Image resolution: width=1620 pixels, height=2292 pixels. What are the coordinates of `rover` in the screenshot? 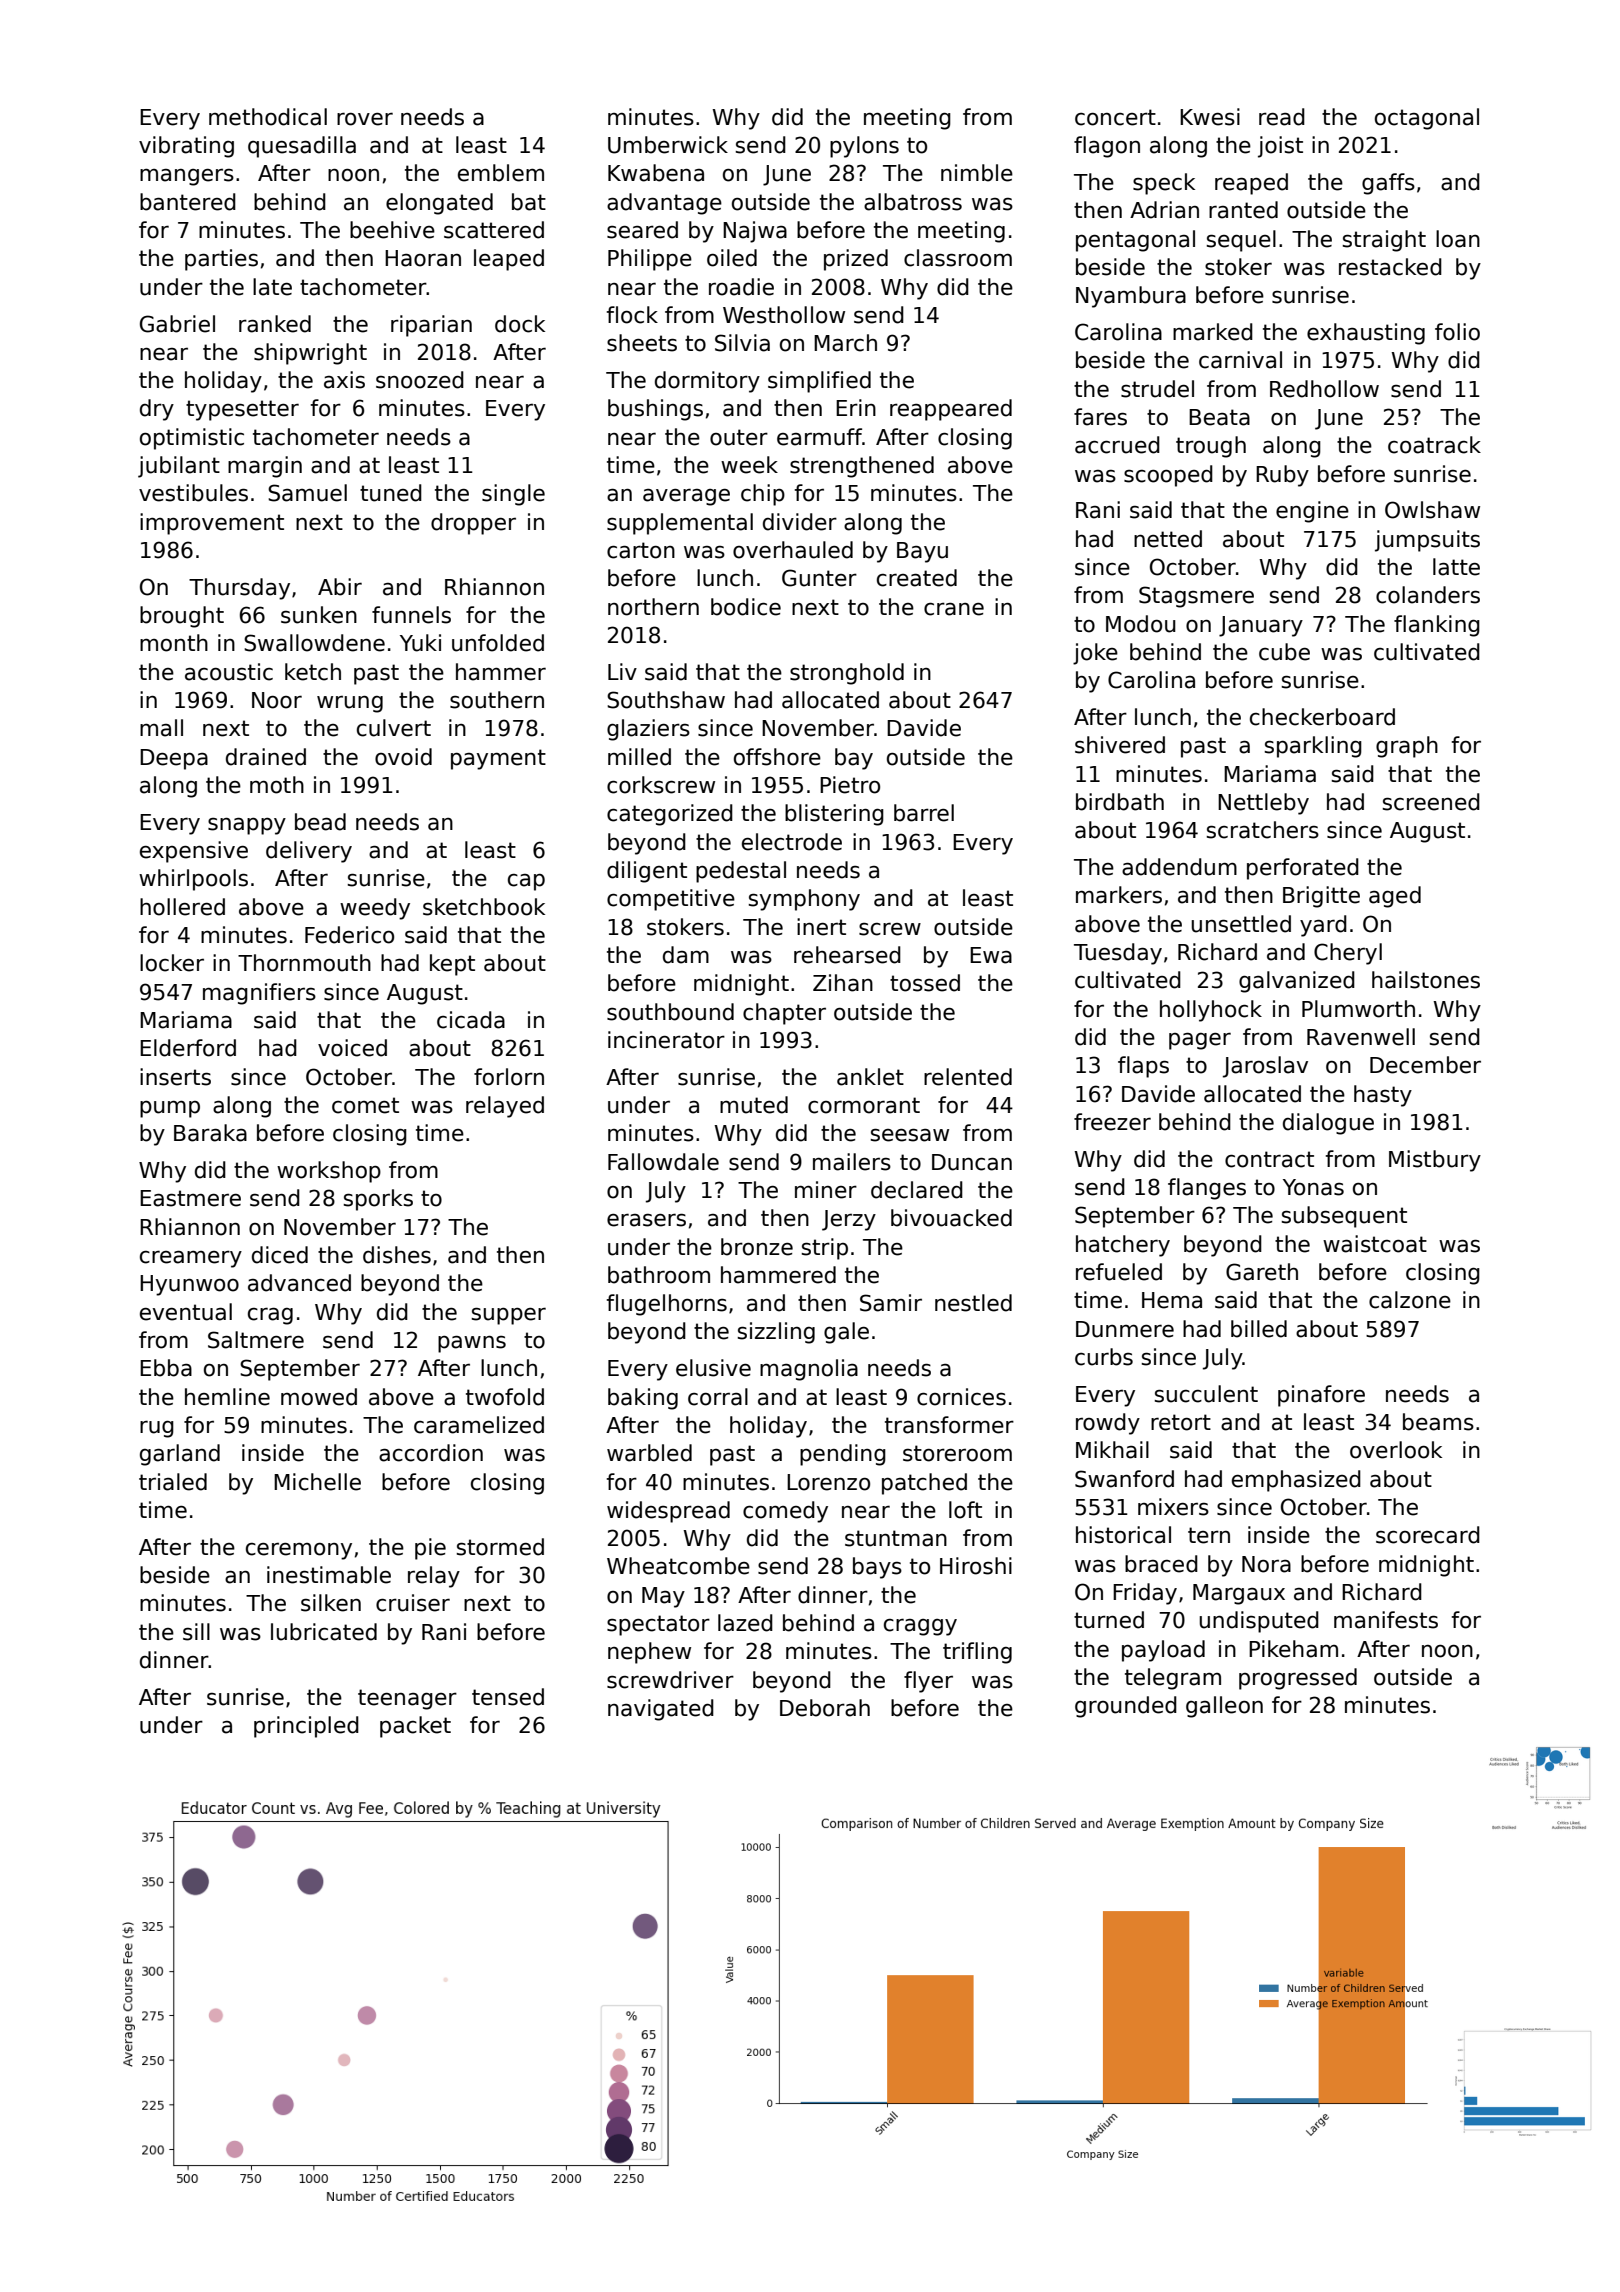 It's located at (365, 119).
